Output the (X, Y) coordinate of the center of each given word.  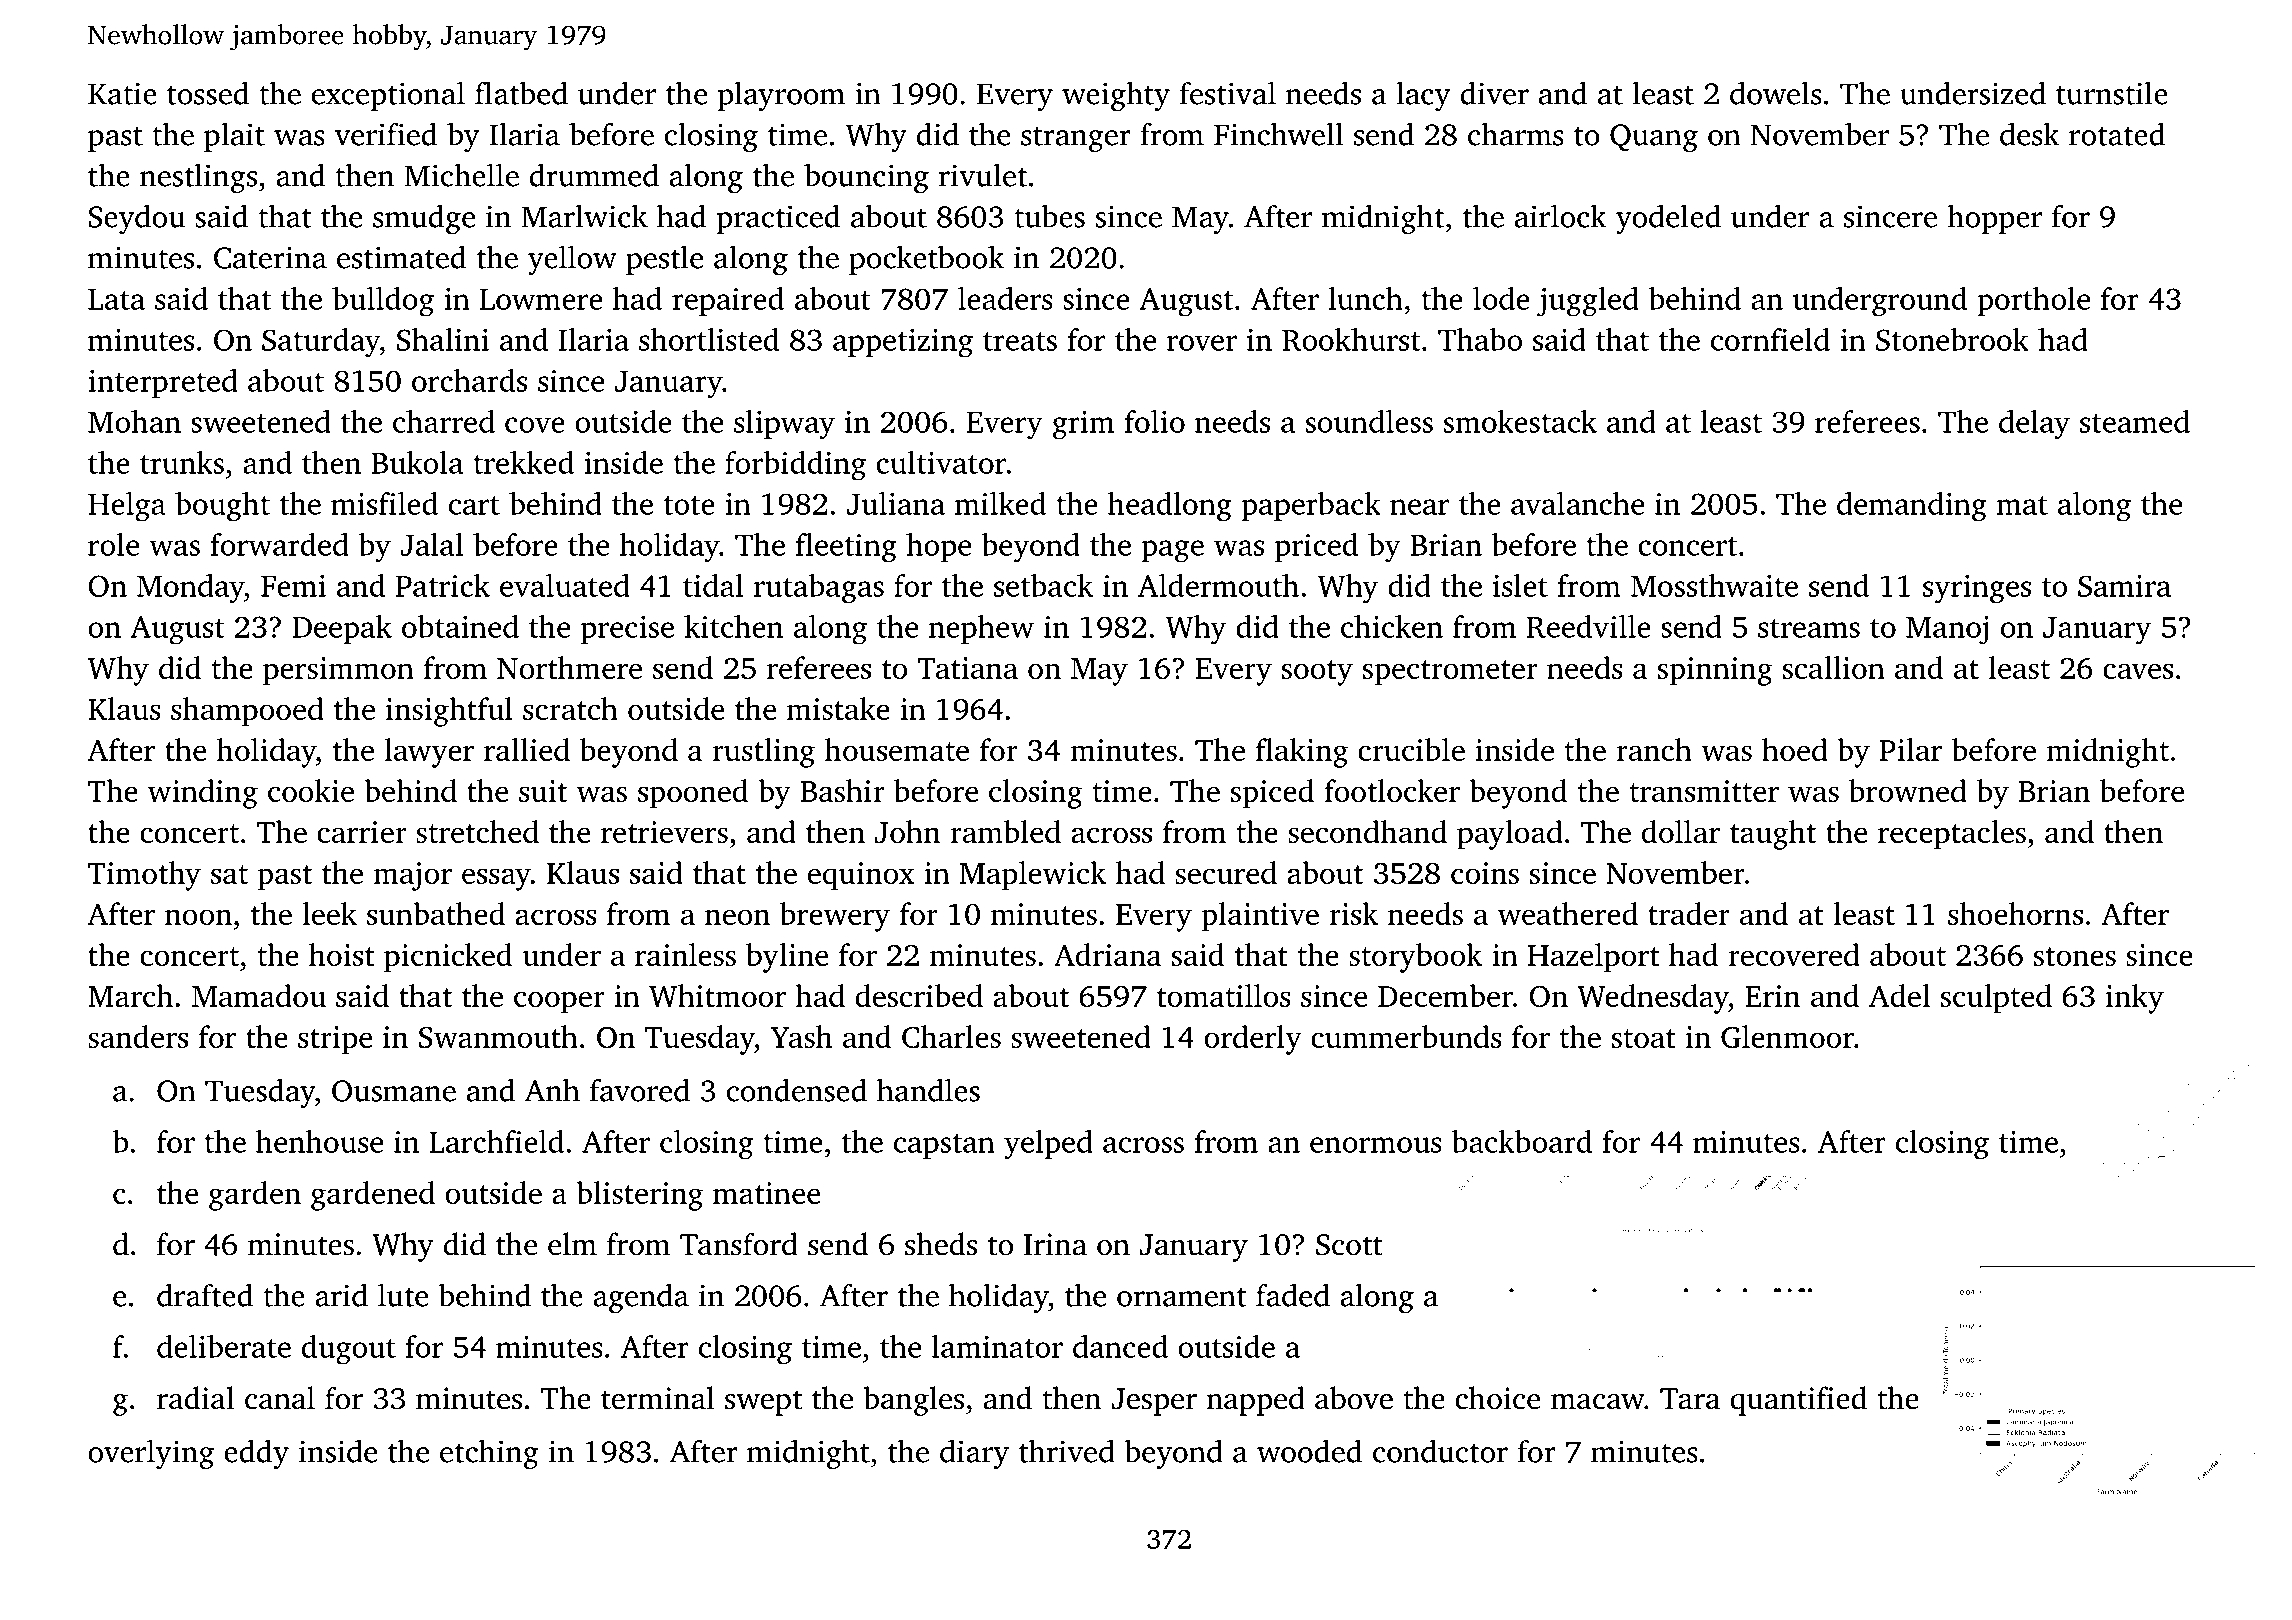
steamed (2135, 421)
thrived (1067, 1451)
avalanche (1577, 503)
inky (2135, 999)
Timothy (144, 876)
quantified (1798, 1401)
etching (489, 1454)
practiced (778, 219)
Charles (951, 1036)
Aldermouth (1218, 585)
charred (444, 421)
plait (234, 137)
